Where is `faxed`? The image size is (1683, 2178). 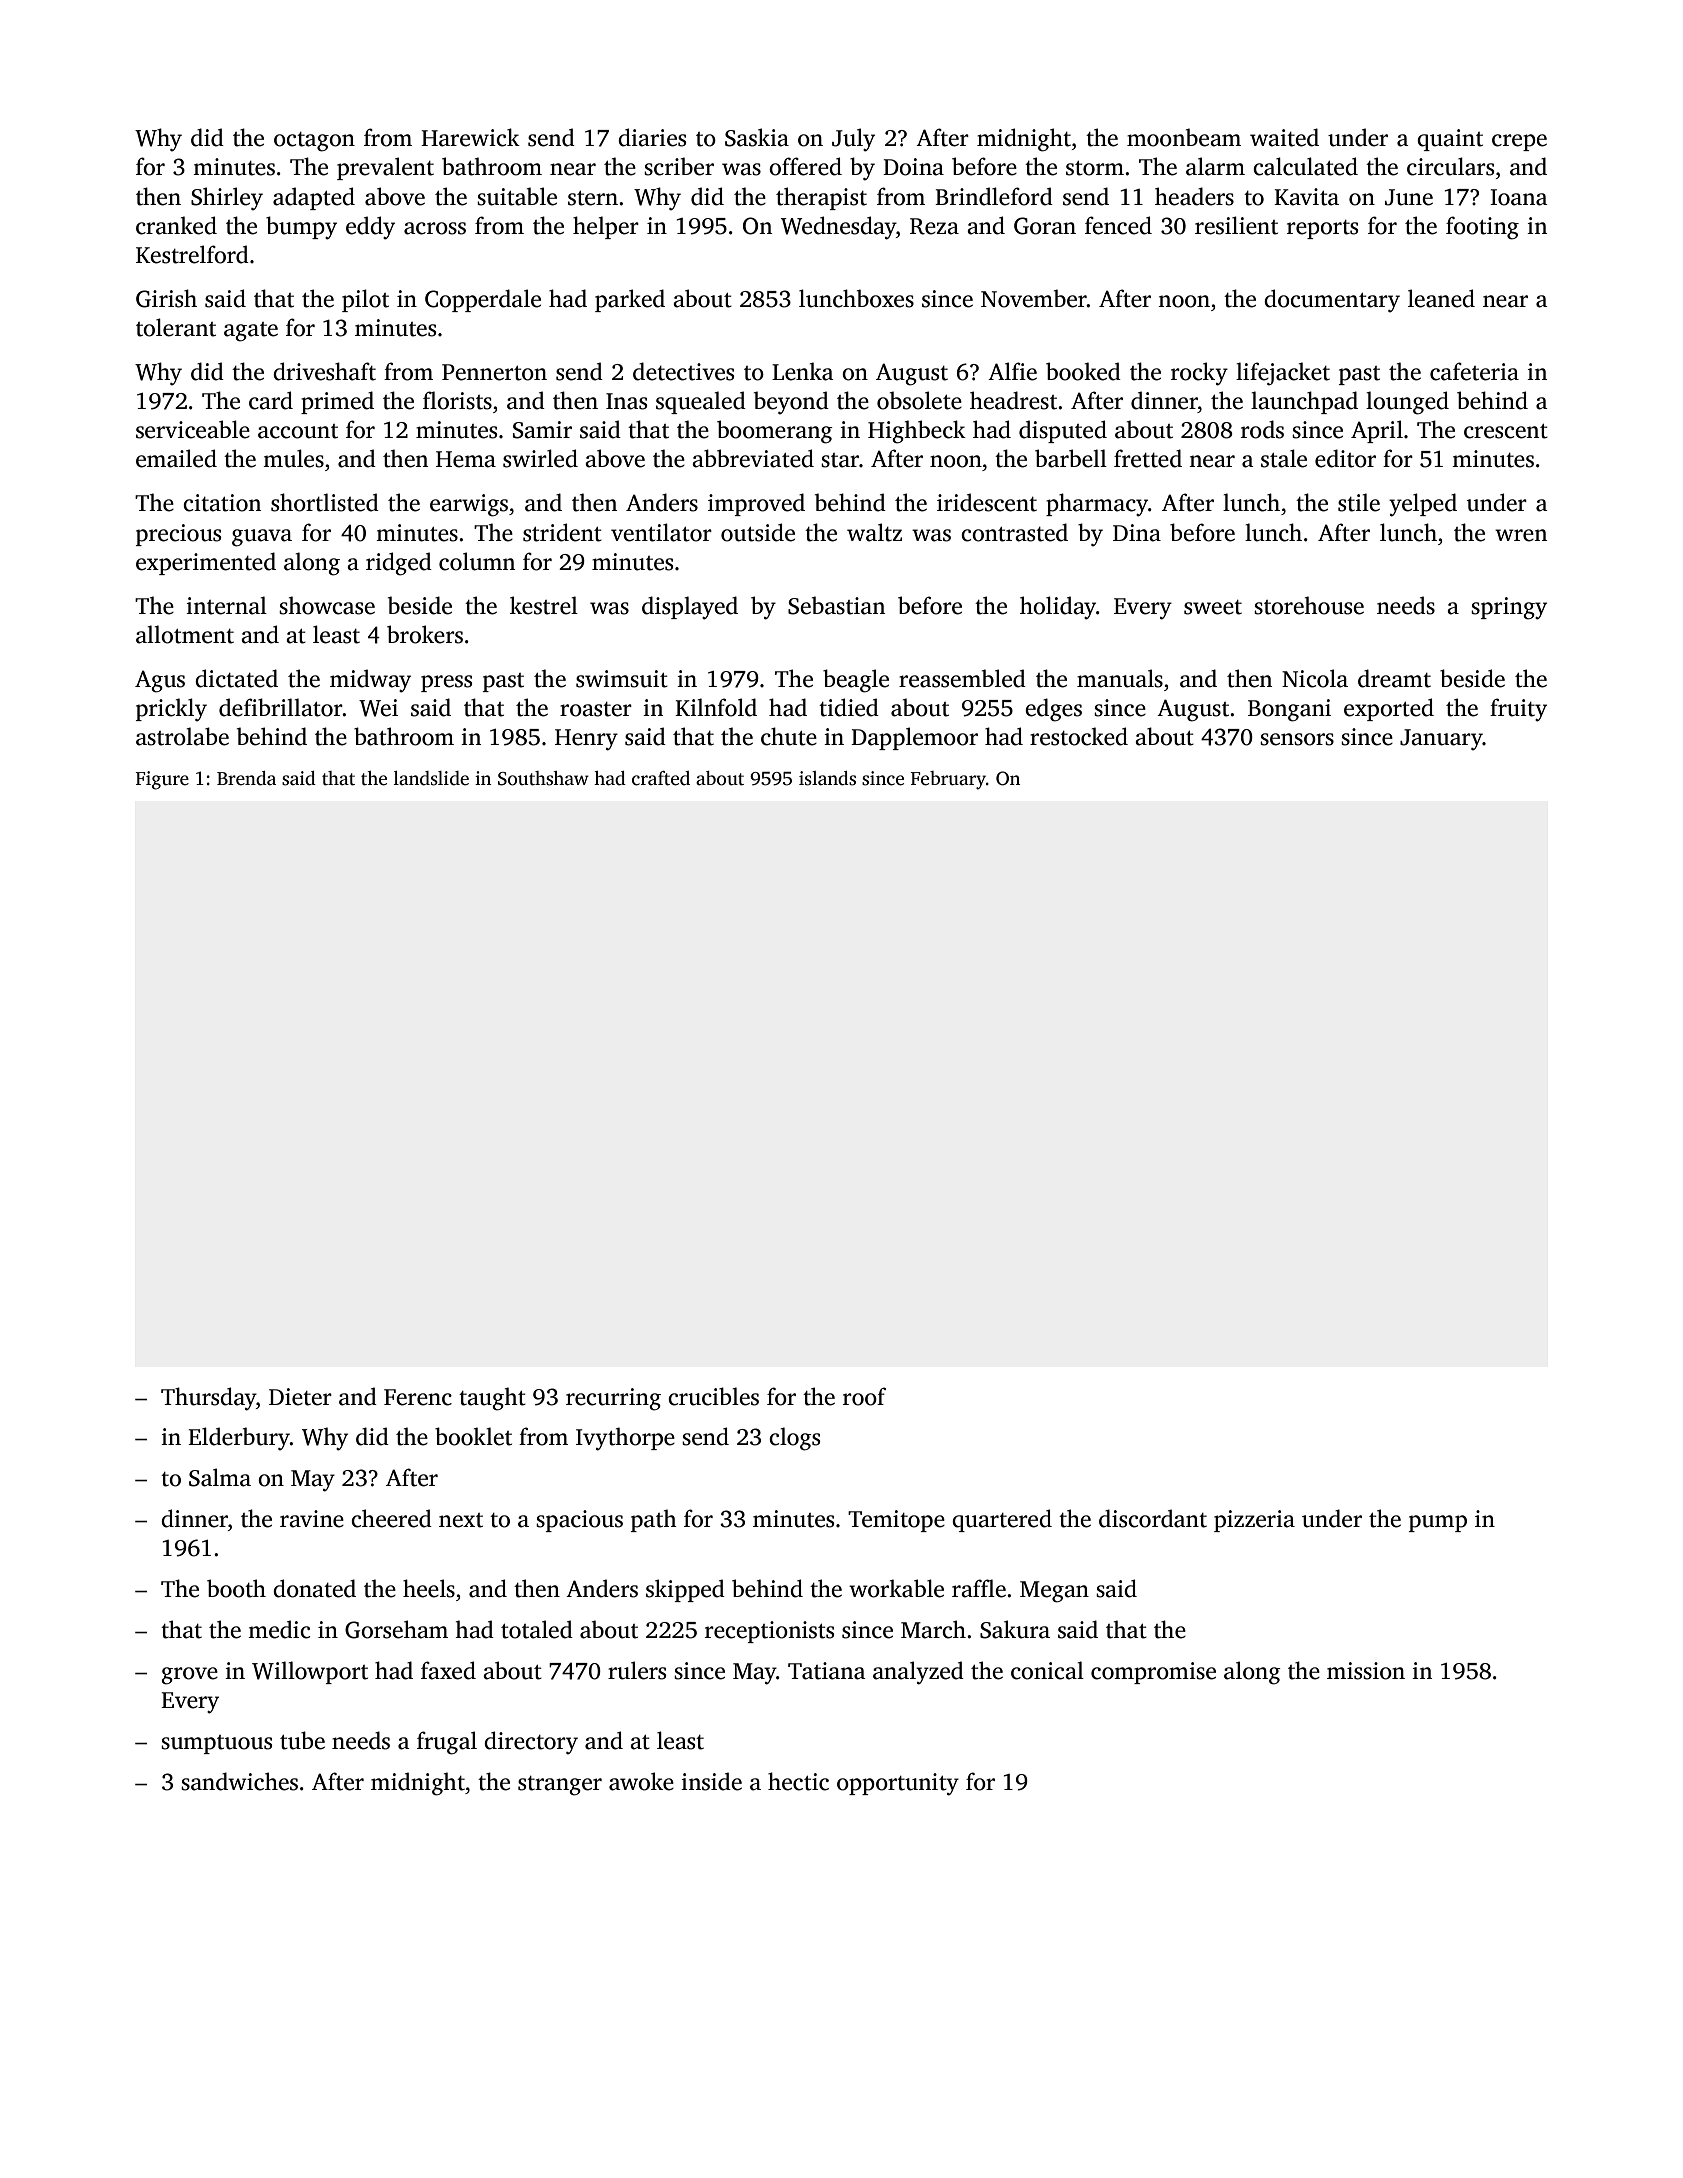 faxed is located at coordinates (448, 1670).
